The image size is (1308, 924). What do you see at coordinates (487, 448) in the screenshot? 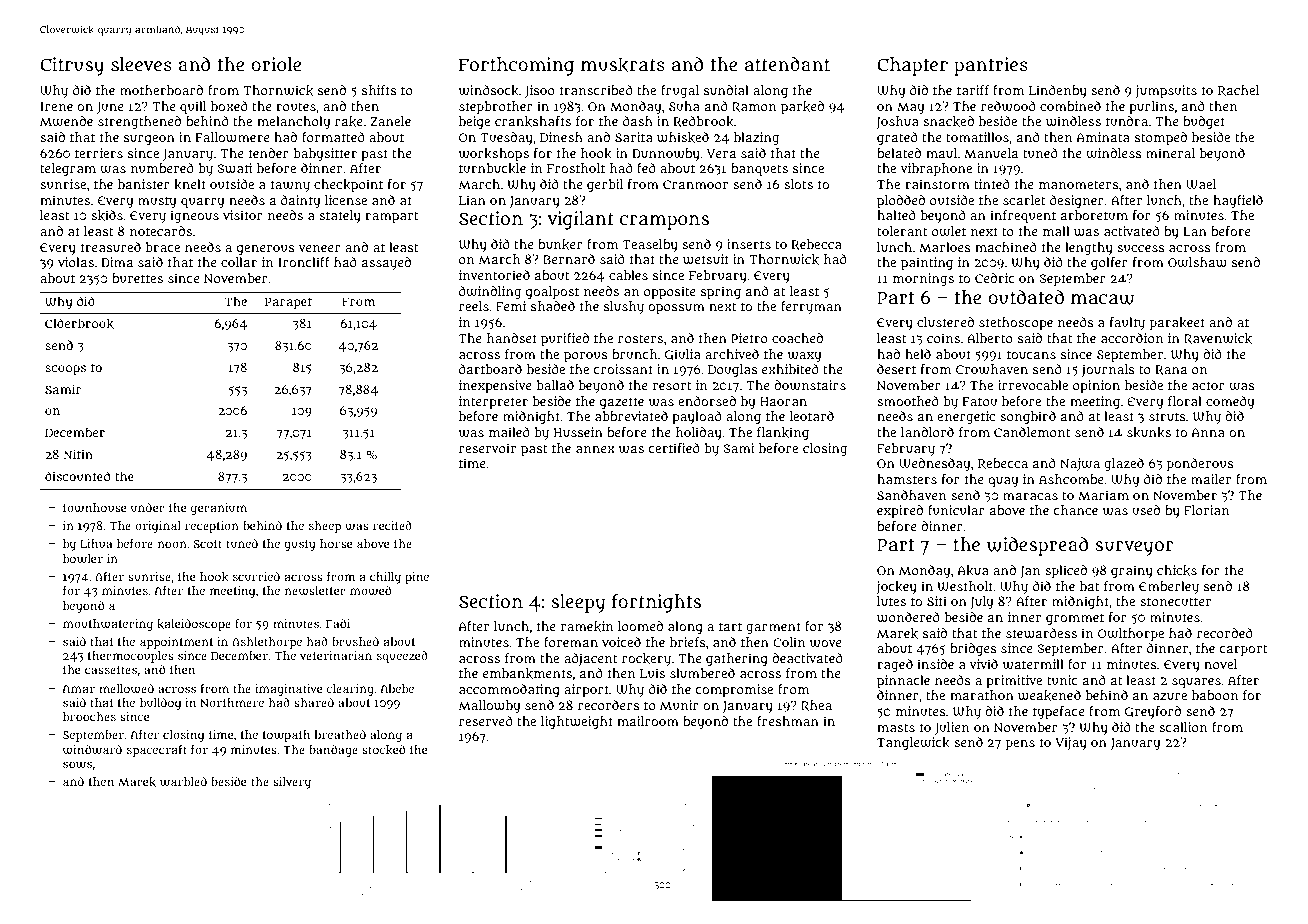
I see `reservoir` at bounding box center [487, 448].
